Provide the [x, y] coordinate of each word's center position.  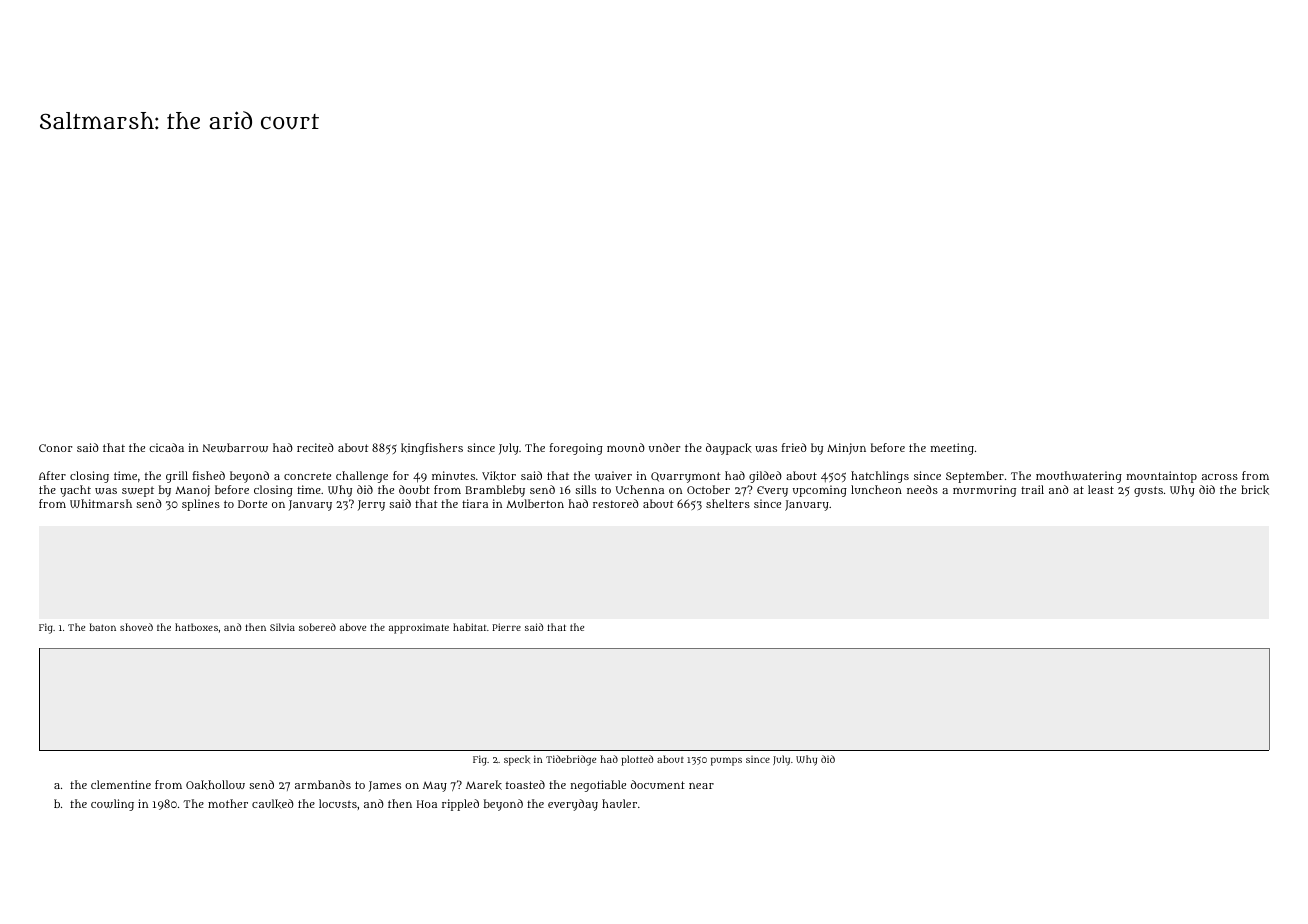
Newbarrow [235, 447]
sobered [317, 627]
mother [228, 803]
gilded [765, 477]
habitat [469, 627]
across [1220, 477]
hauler [619, 803]
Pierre [506, 627]
